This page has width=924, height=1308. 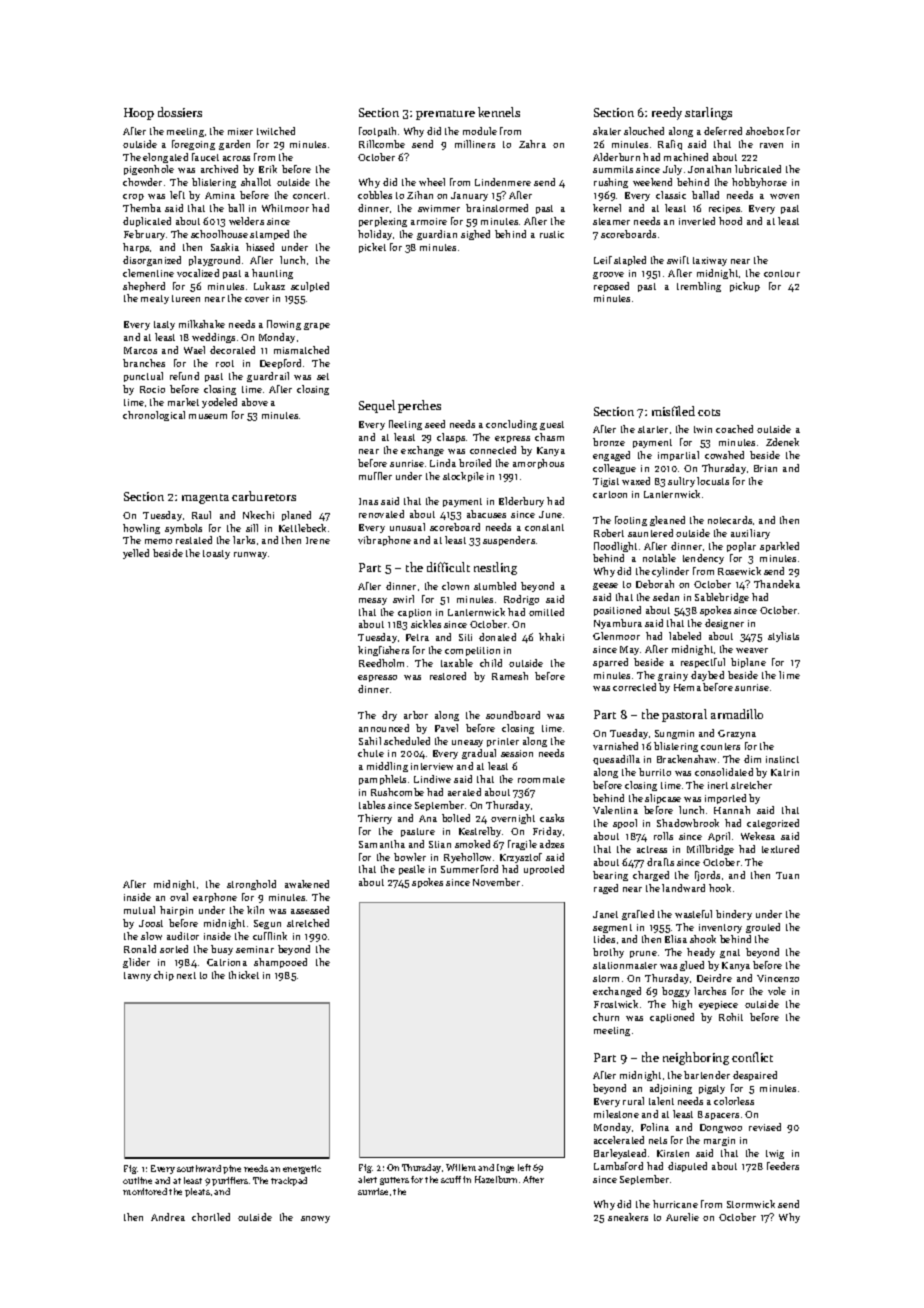 I want to click on roommate, so click(x=541, y=779).
